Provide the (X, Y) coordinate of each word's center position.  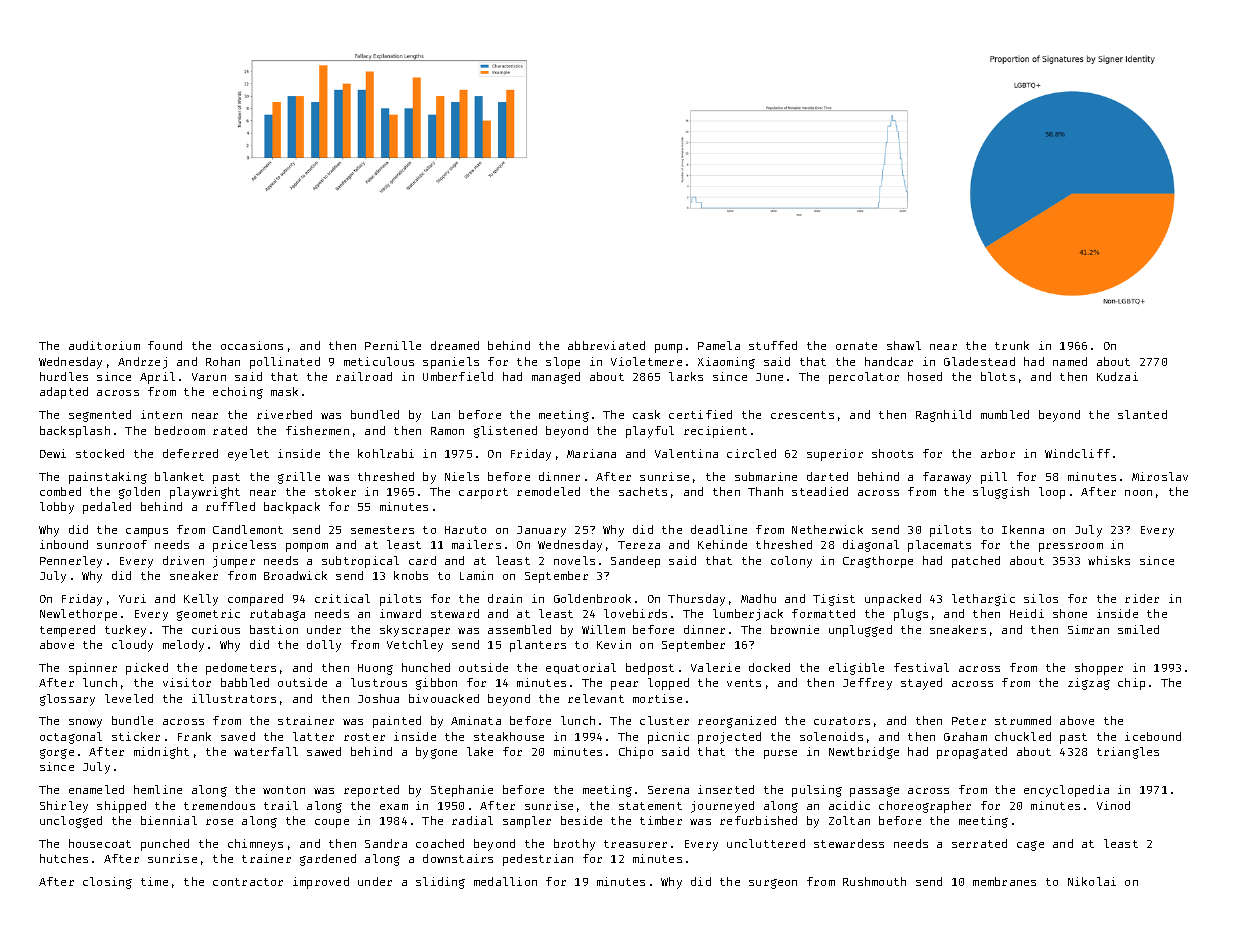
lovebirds (635, 613)
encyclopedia (1066, 791)
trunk (1012, 345)
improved (321, 883)
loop (1052, 493)
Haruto (465, 530)
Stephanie (462, 791)
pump (668, 348)
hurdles (64, 376)
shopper (1099, 669)
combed (60, 491)
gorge (57, 754)
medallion (505, 881)
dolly (324, 646)
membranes (1004, 881)
